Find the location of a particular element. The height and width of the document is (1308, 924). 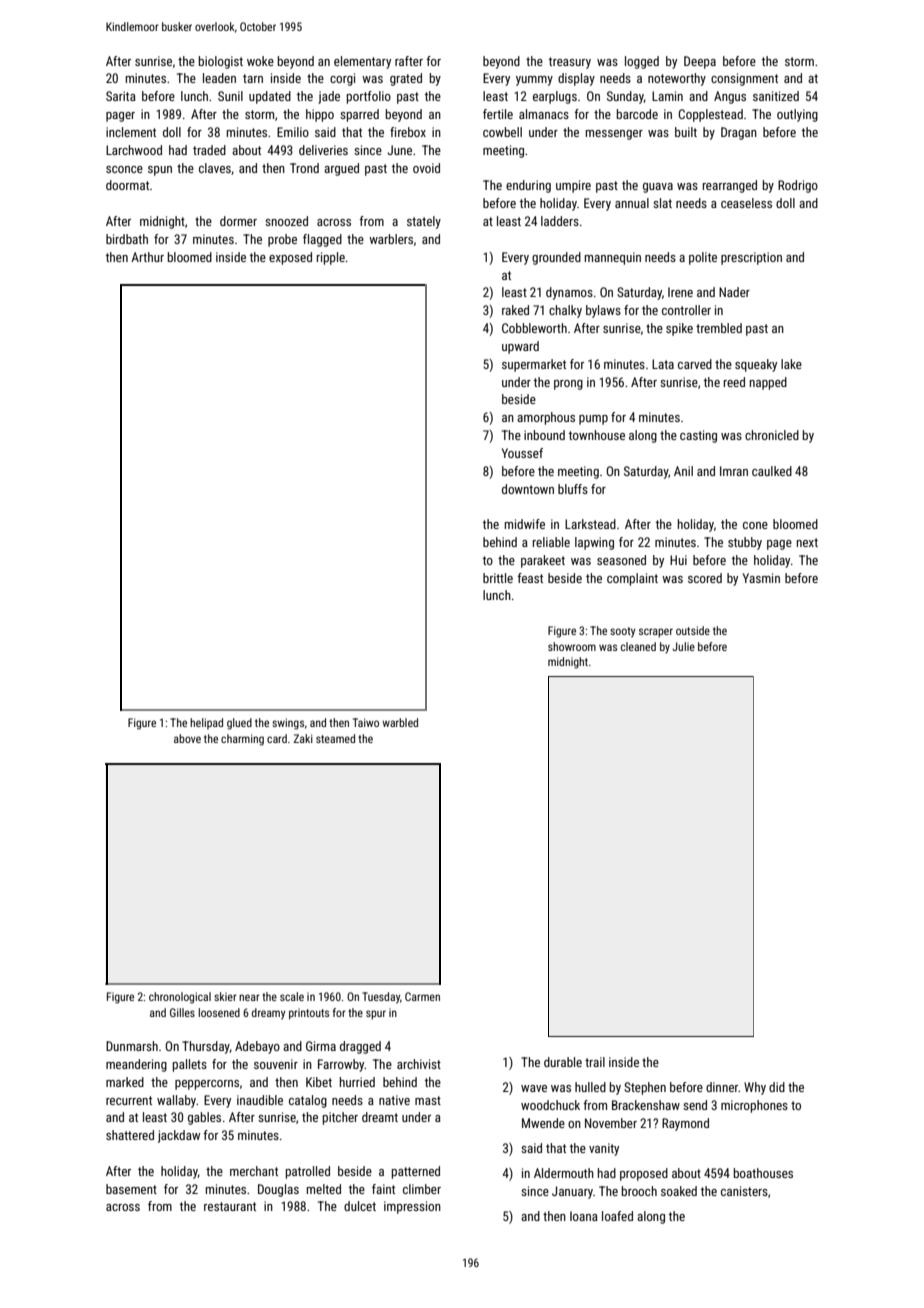

biologist is located at coordinates (221, 62).
